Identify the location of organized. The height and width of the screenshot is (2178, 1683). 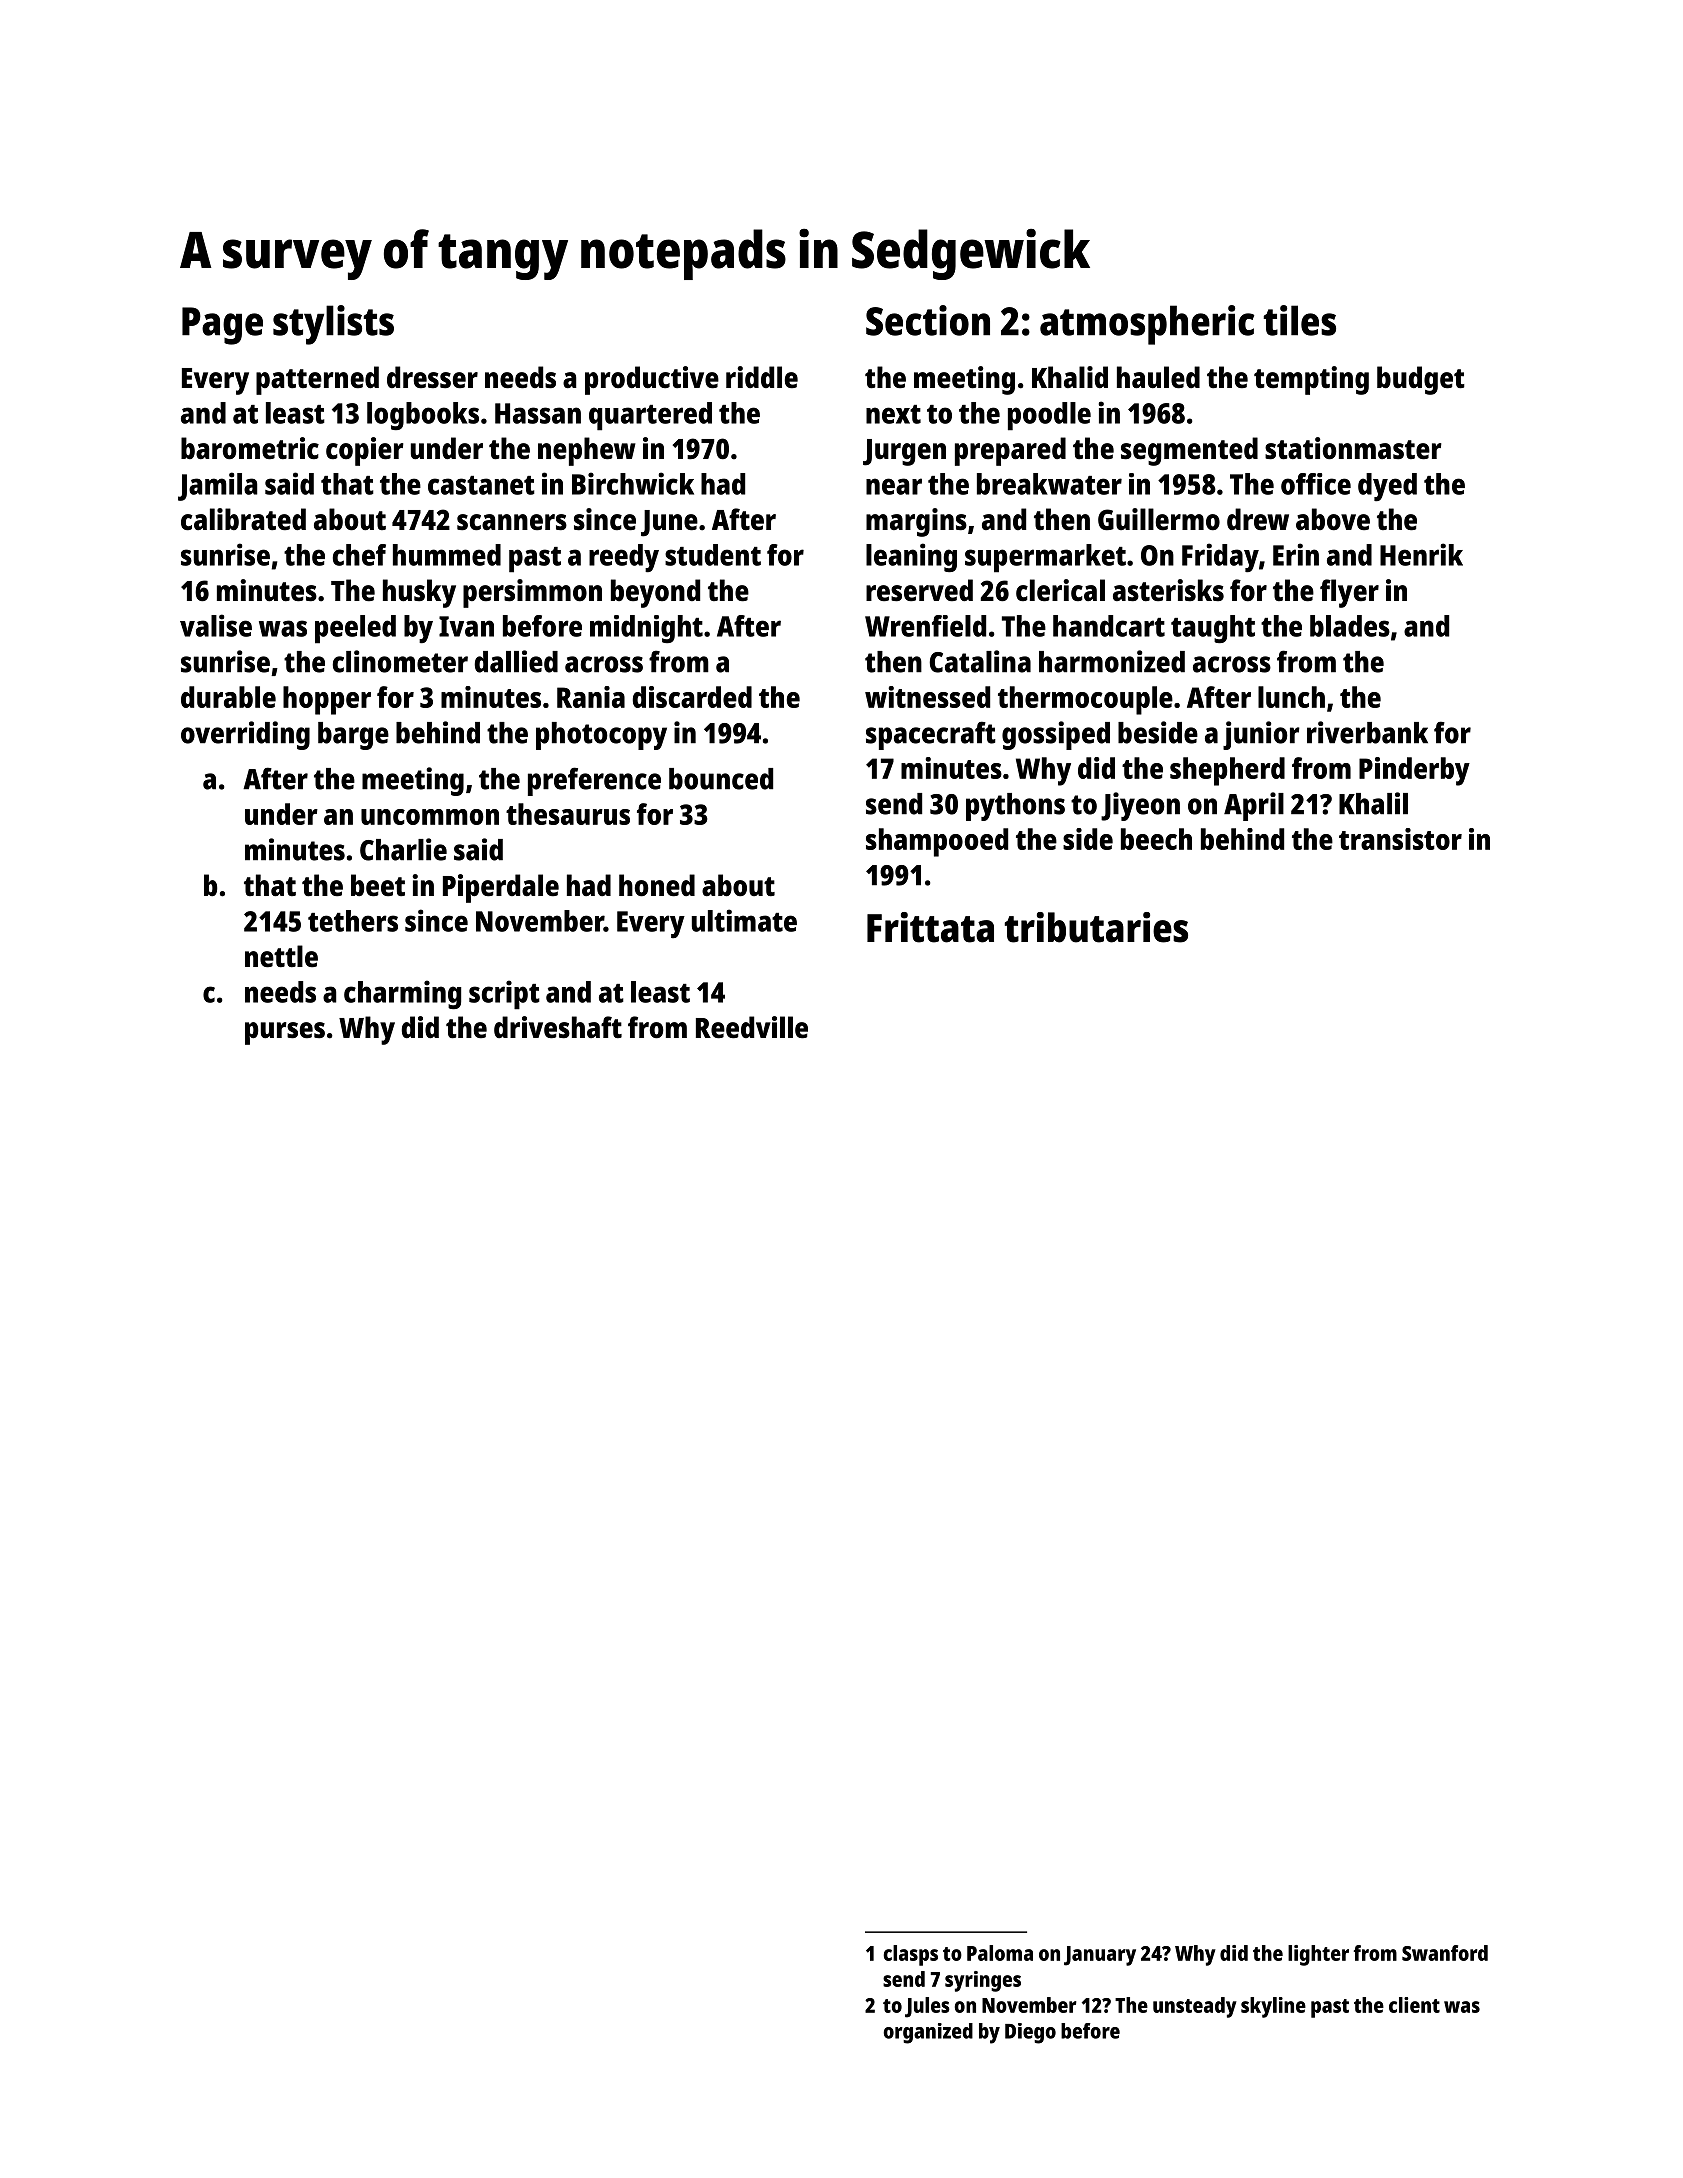
(928, 2033).
